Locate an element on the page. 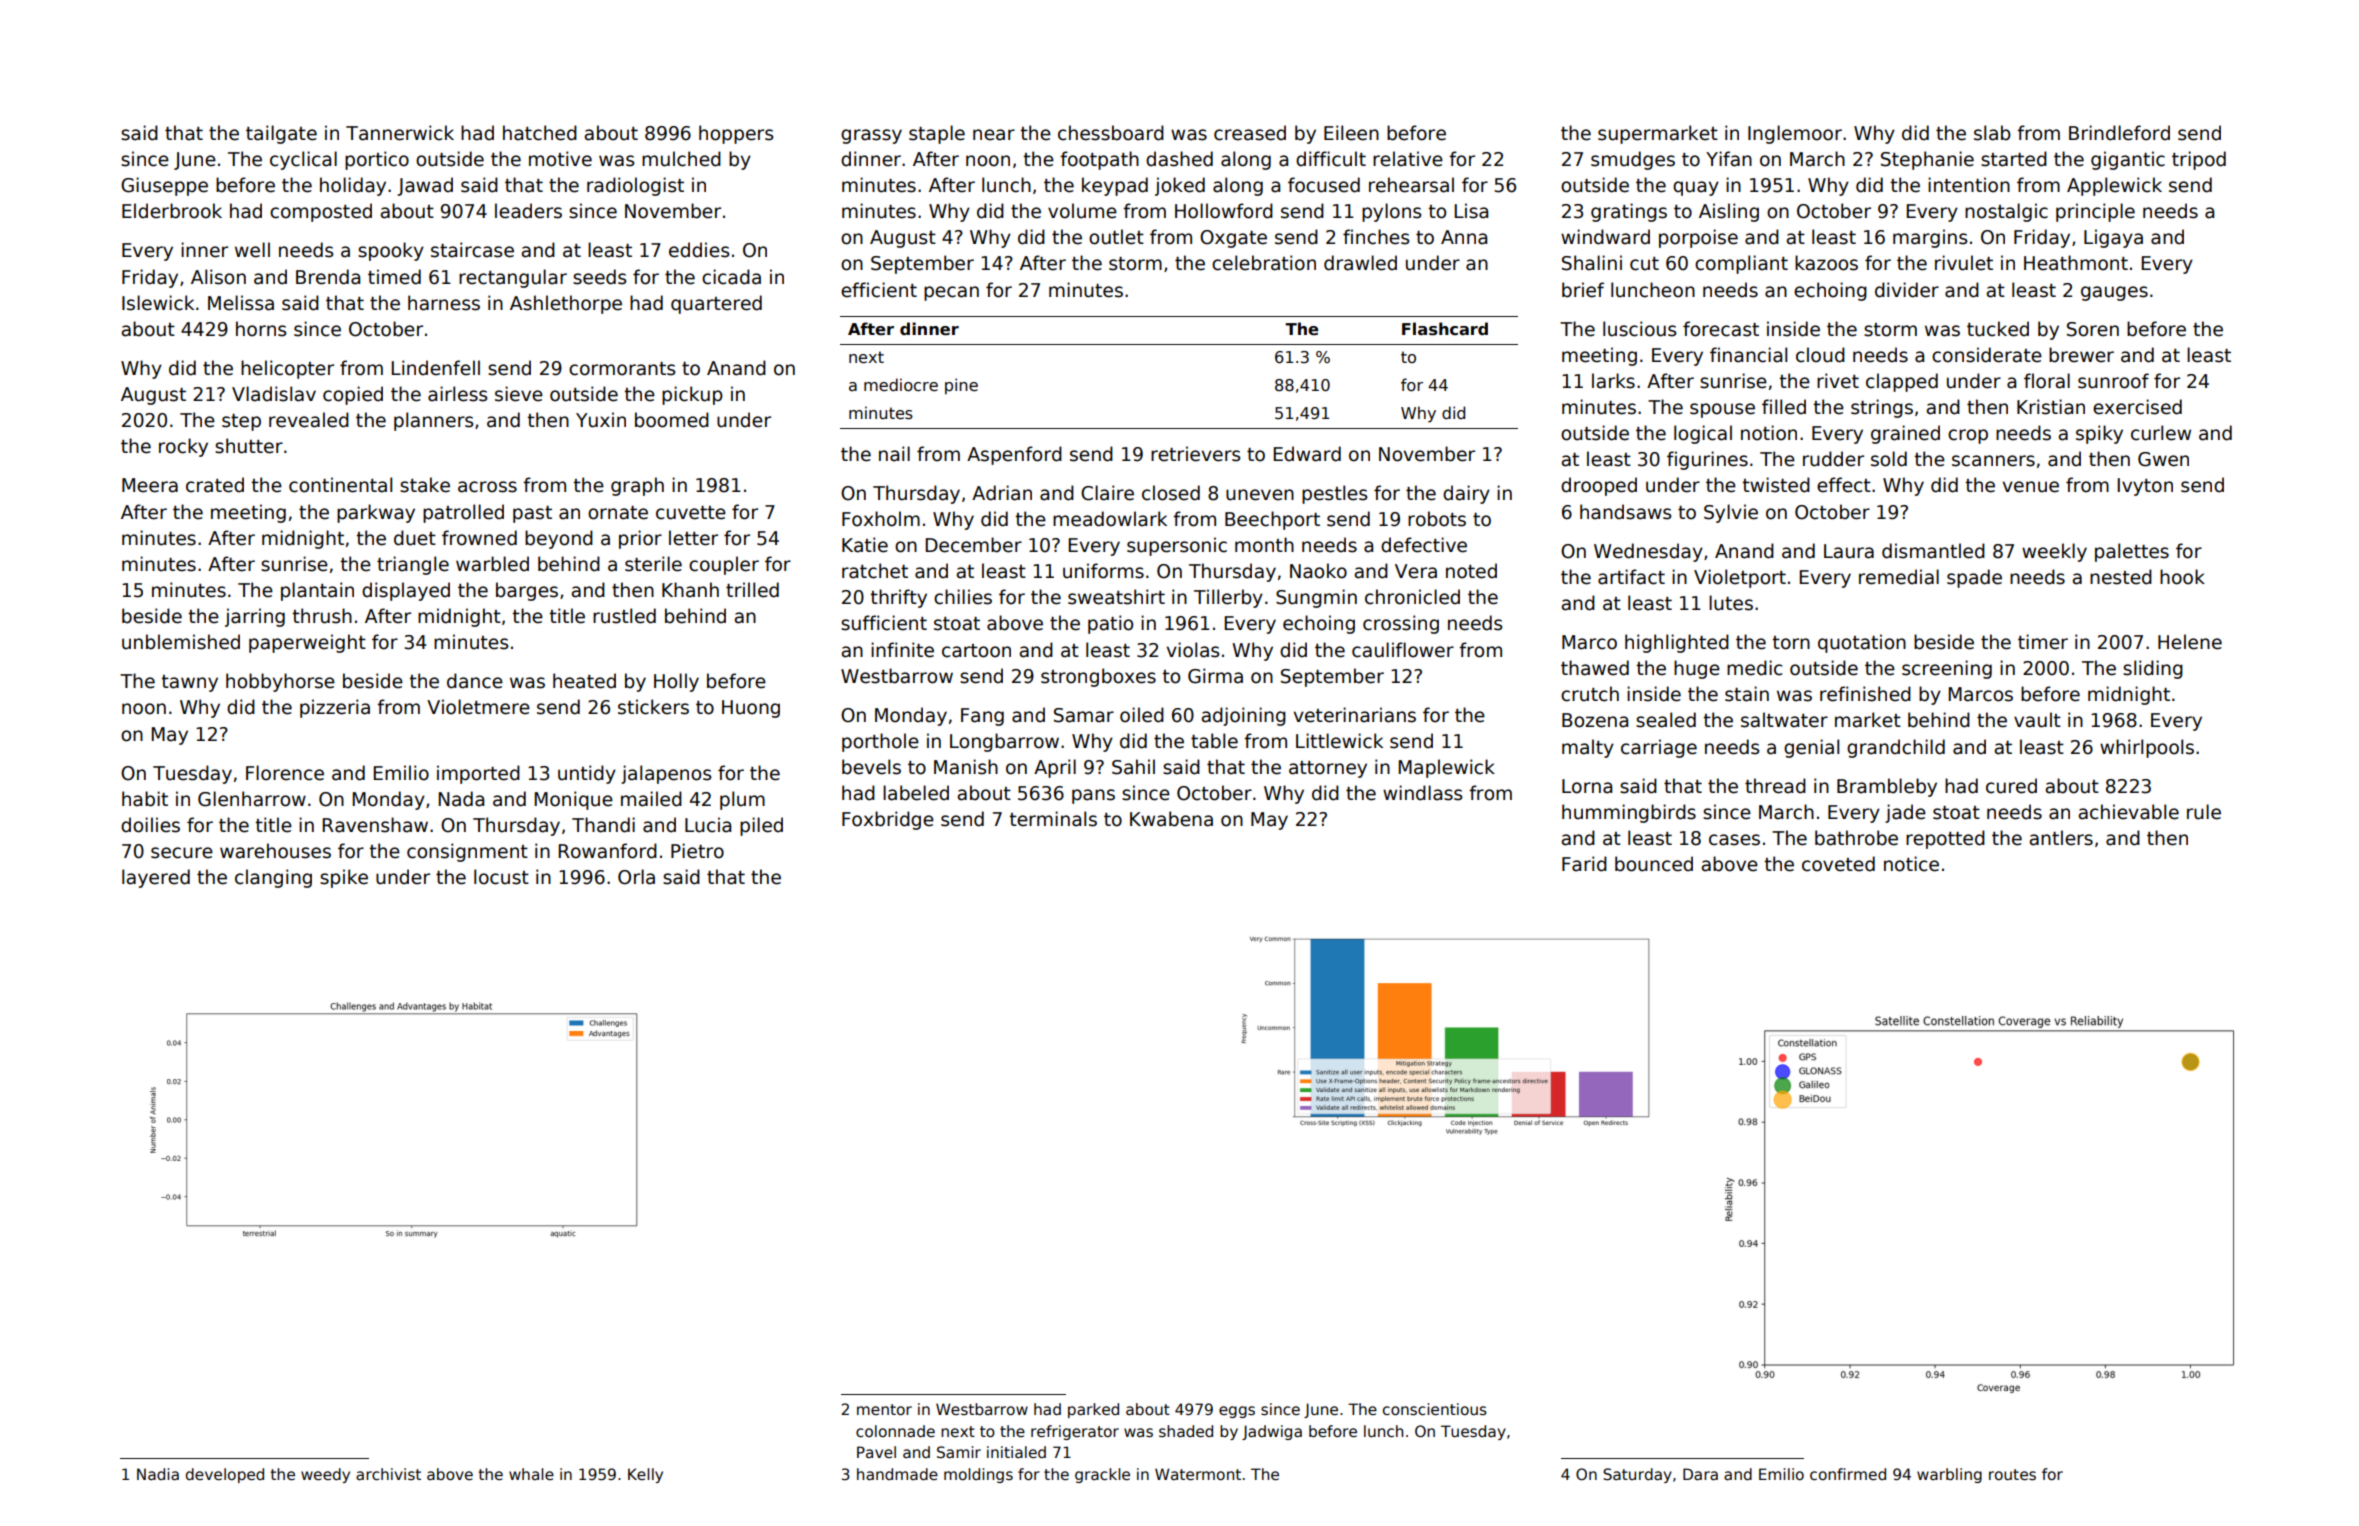  sweatshirt is located at coordinates (1116, 597).
